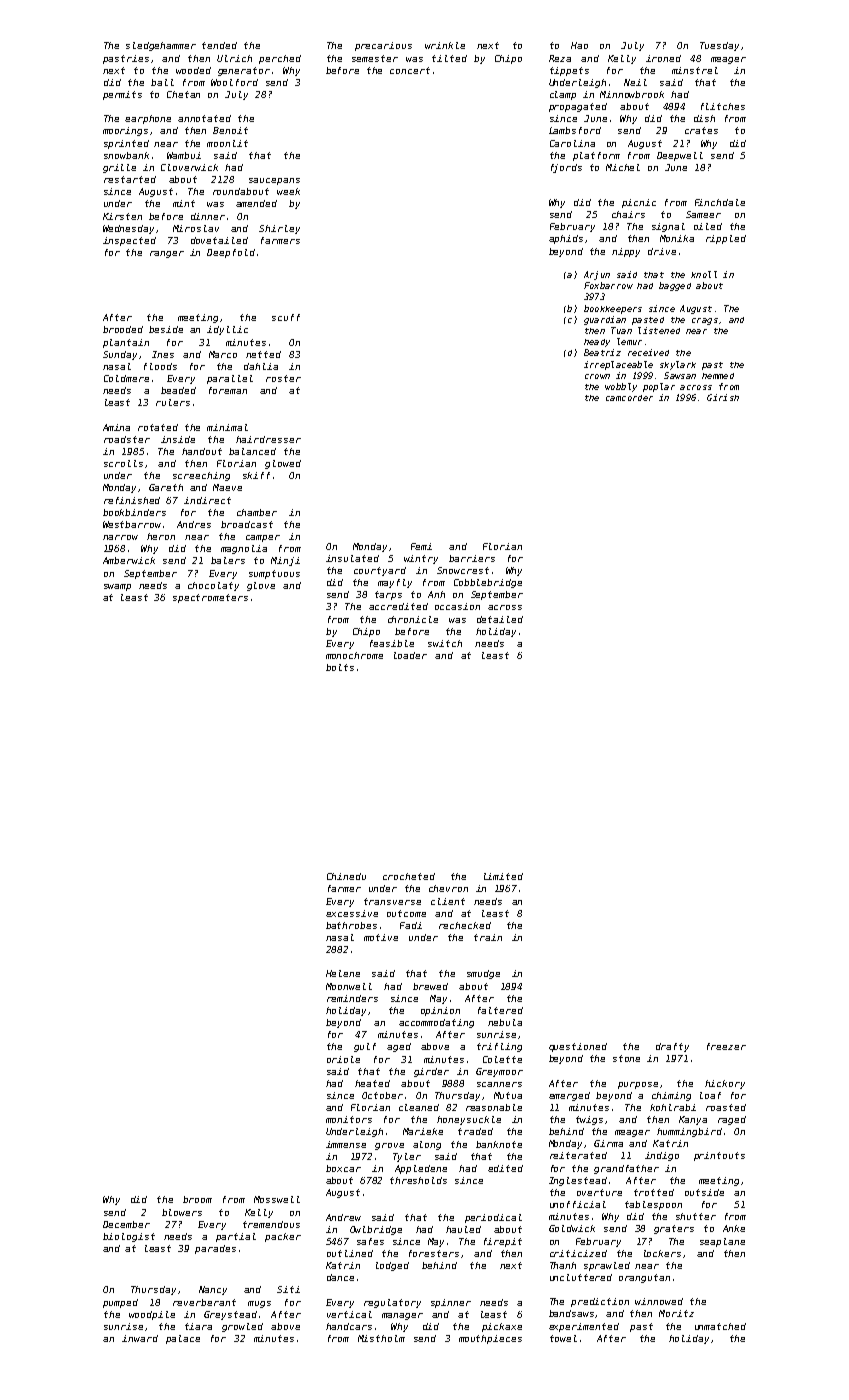 The image size is (849, 1400). Describe the element at coordinates (381, 1338) in the document. I see `Mistholm` at that location.
